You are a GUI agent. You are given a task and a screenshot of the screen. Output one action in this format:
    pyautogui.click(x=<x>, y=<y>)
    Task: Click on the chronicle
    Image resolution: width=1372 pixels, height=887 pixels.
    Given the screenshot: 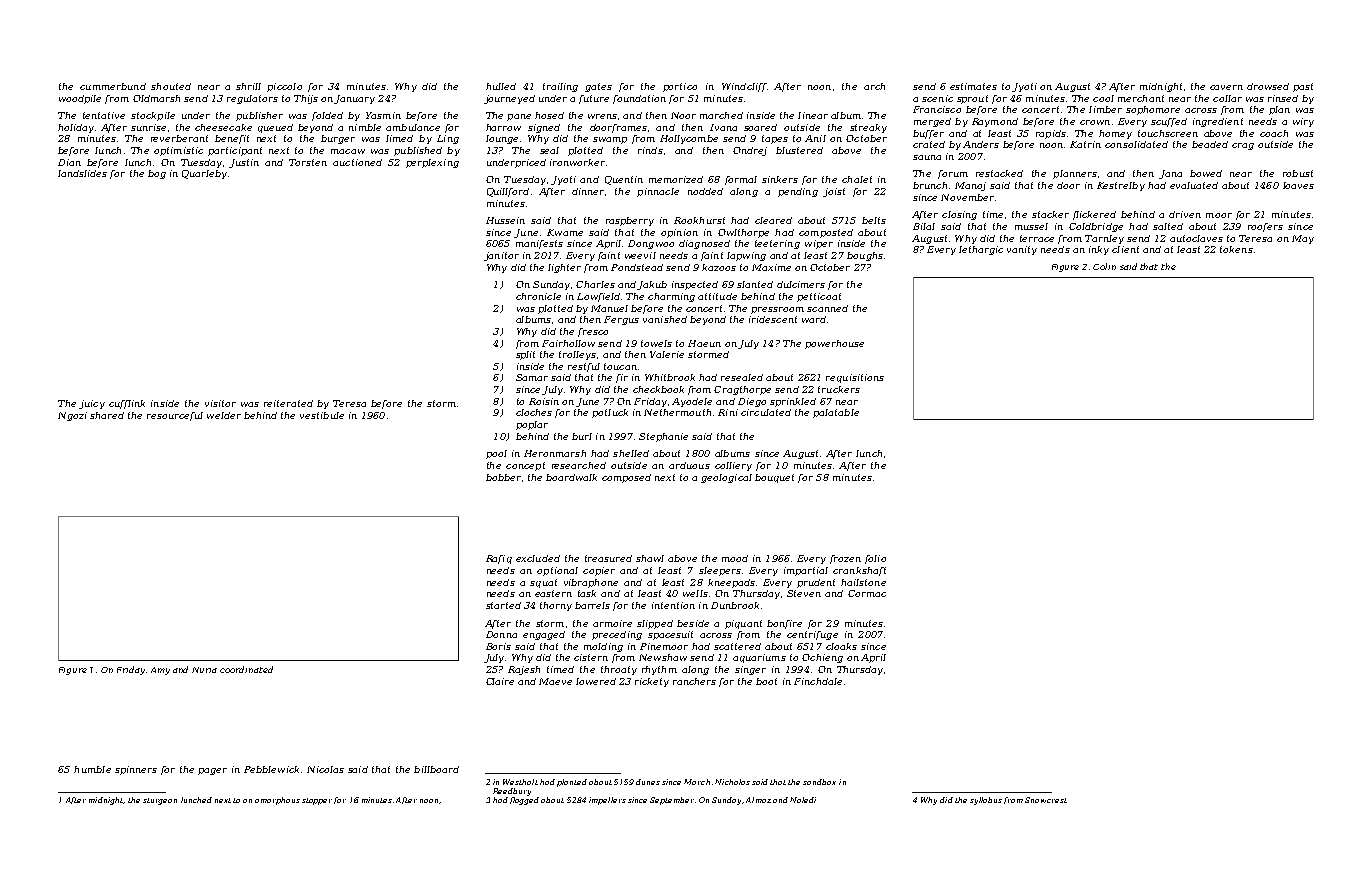 What is the action you would take?
    pyautogui.click(x=538, y=296)
